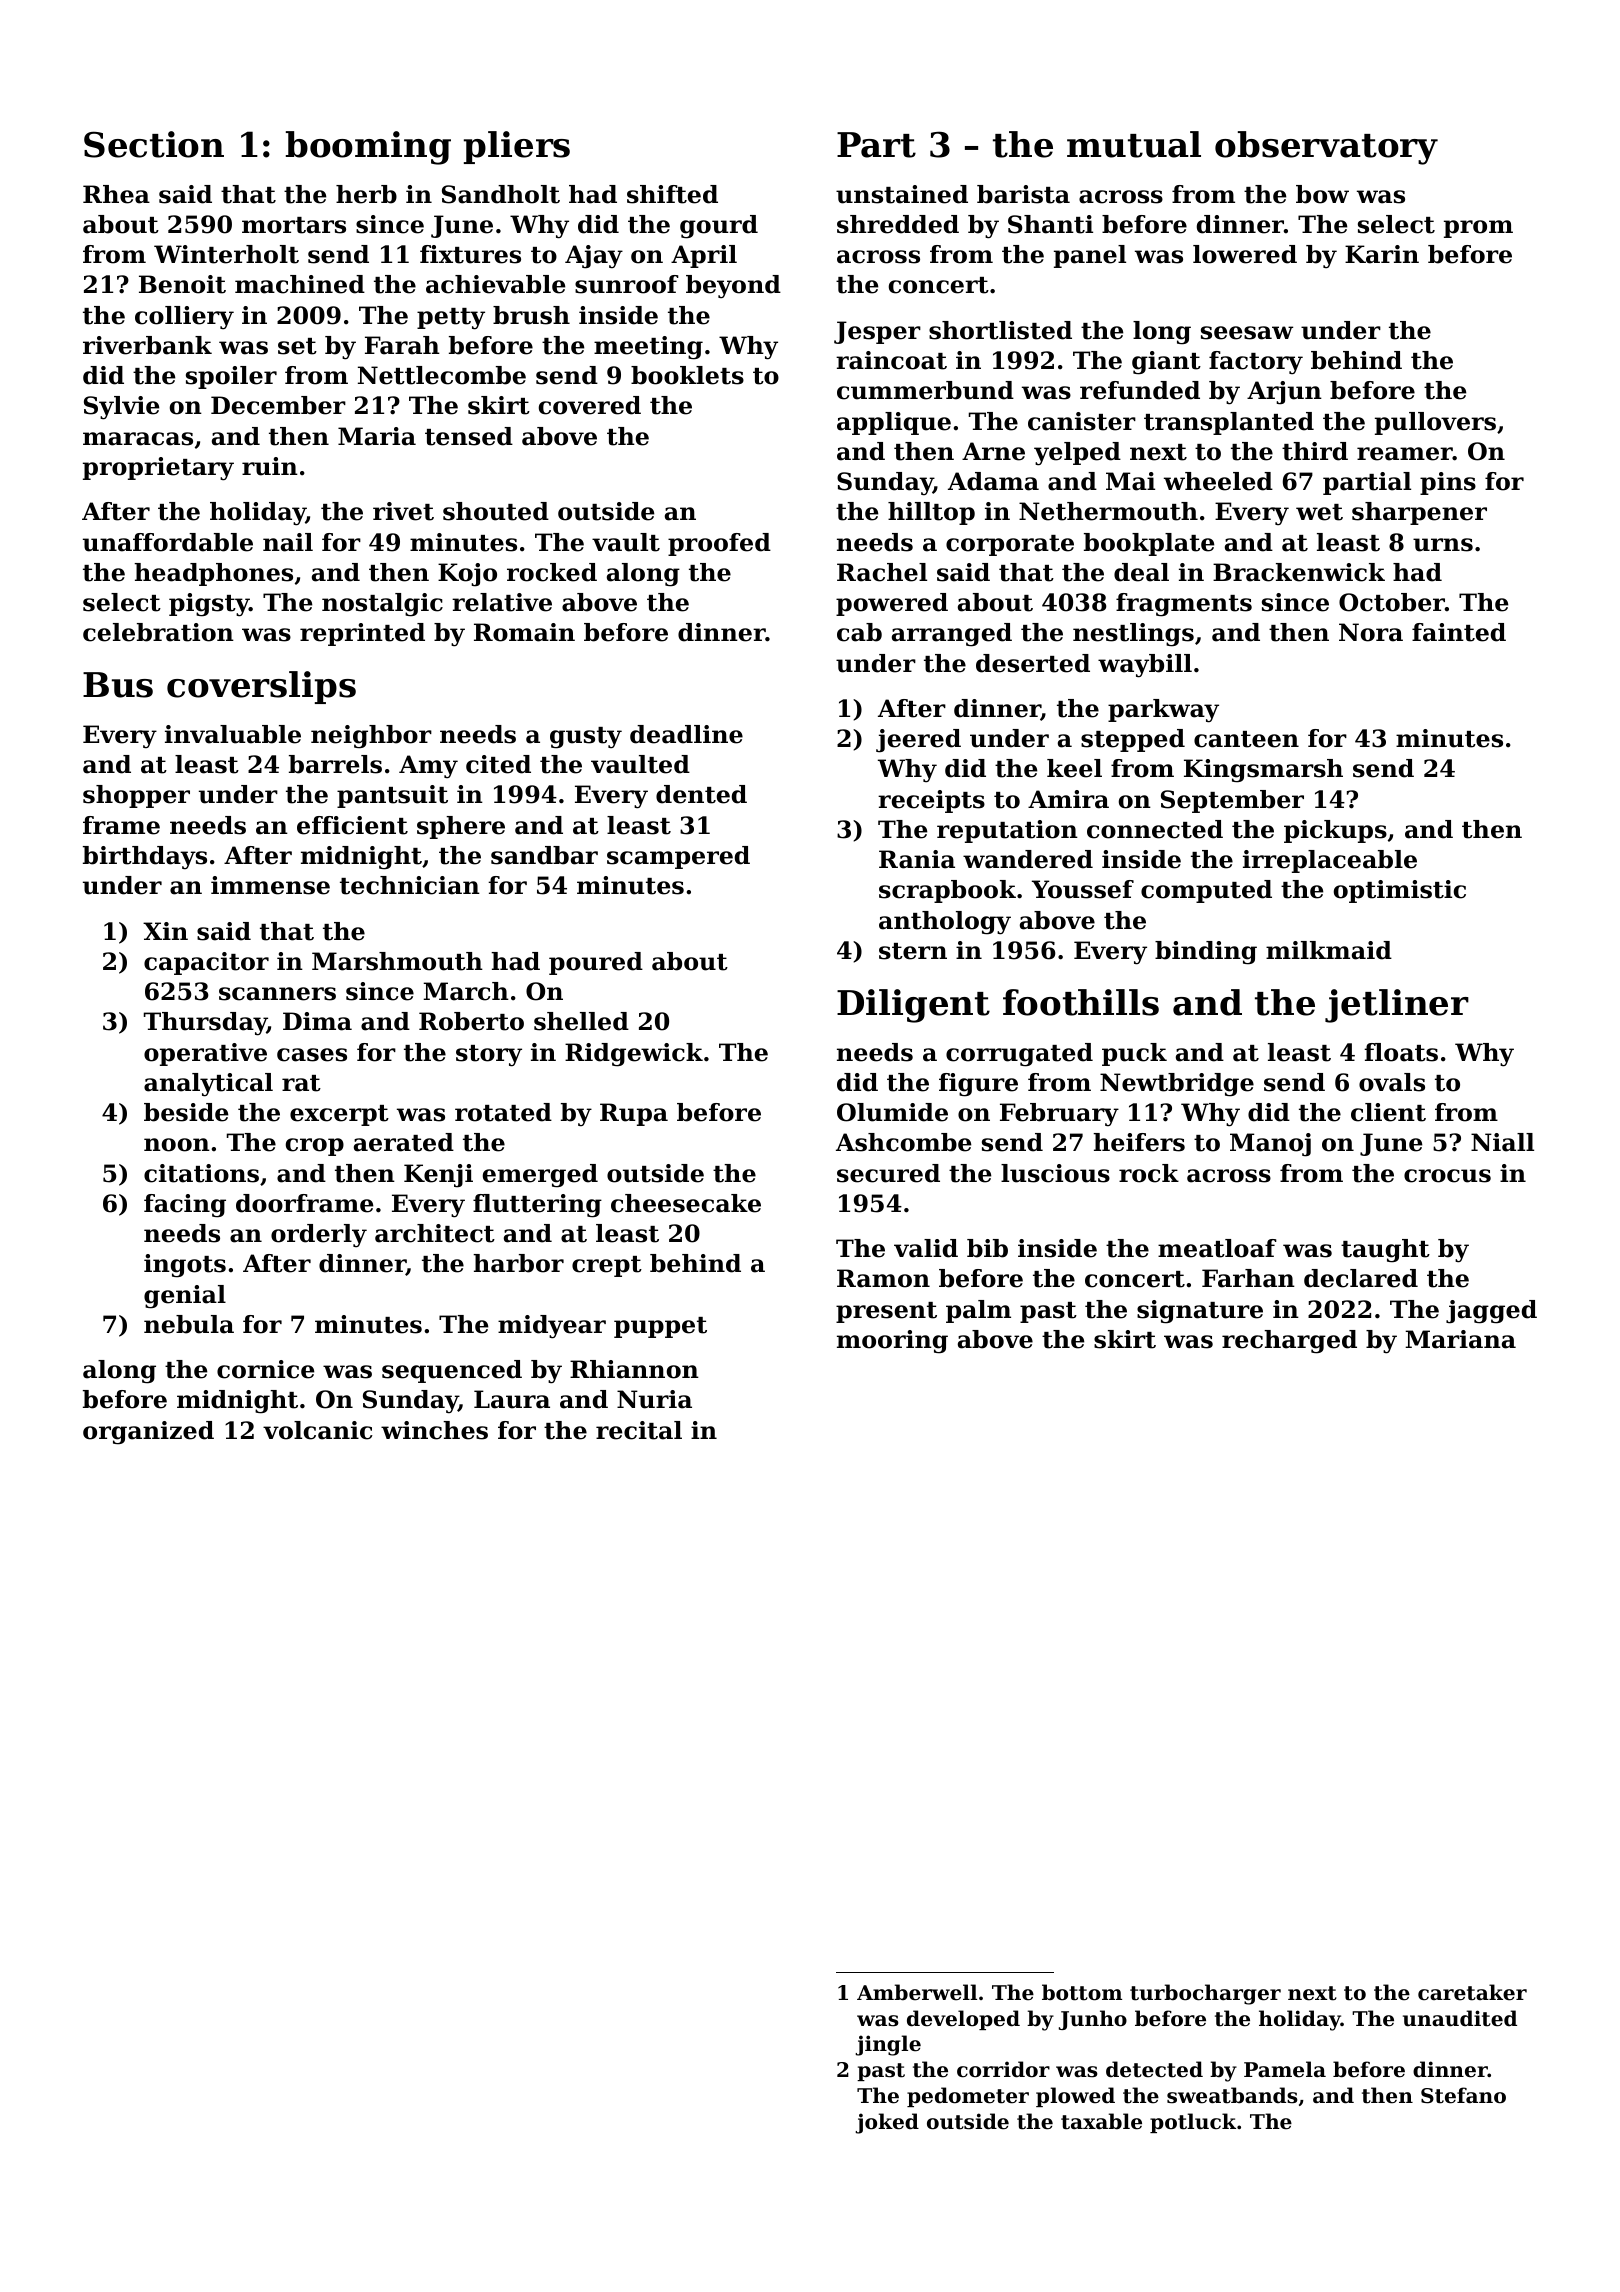 The width and height of the page is (1620, 2292). I want to click on pedometer, so click(968, 2097).
